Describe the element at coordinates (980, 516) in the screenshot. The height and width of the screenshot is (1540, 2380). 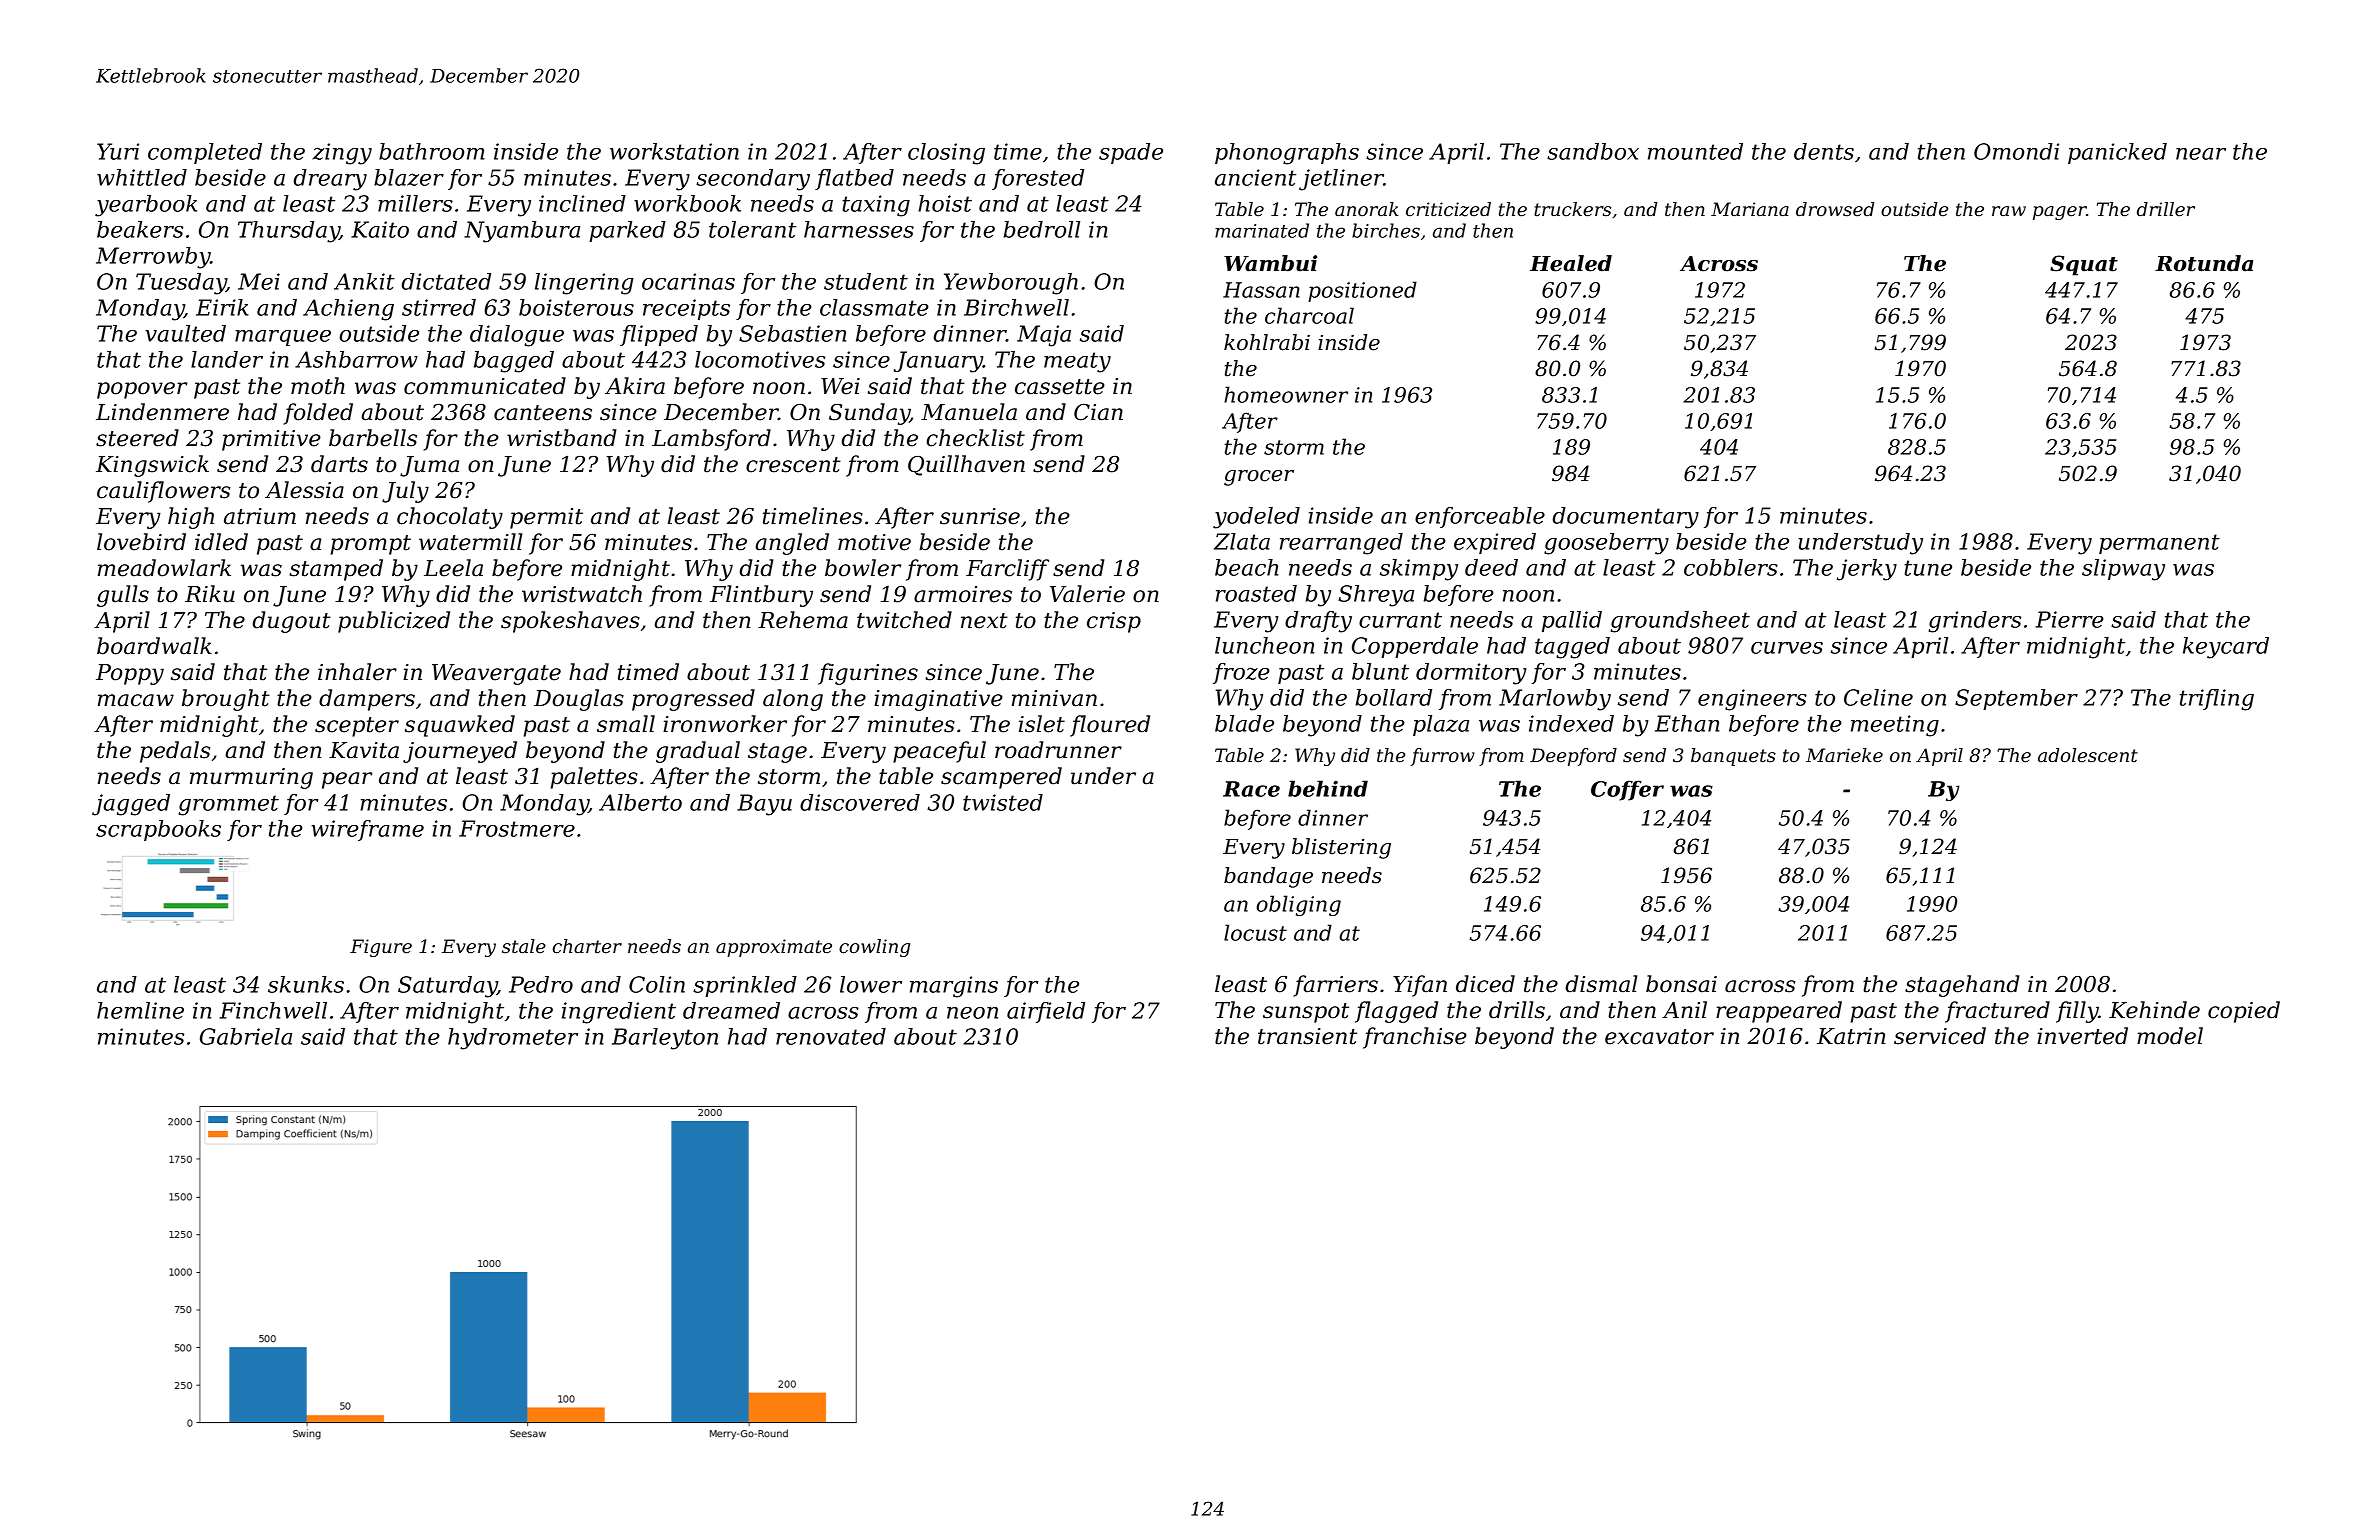
I see `sunrise` at that location.
